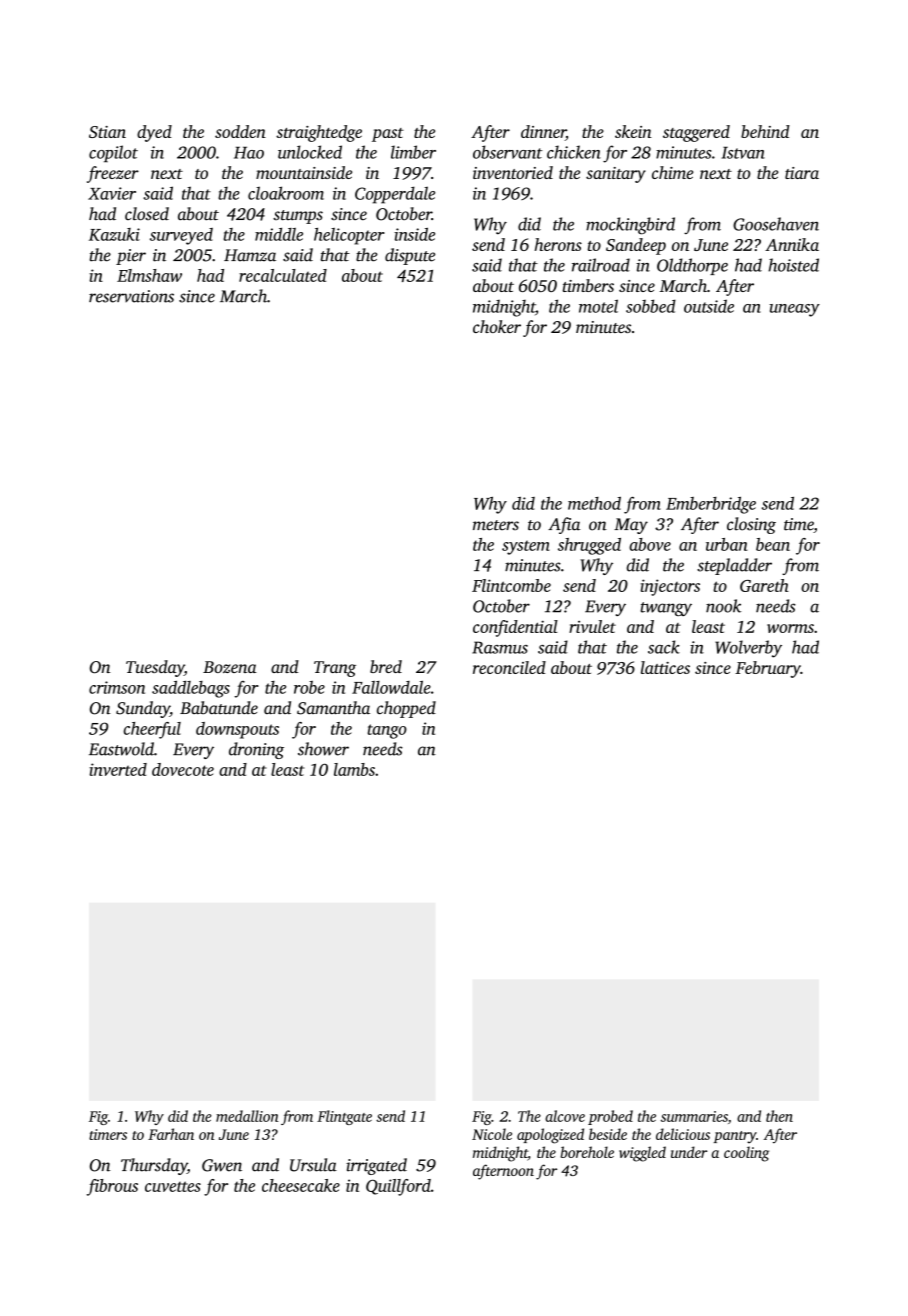  What do you see at coordinates (154, 133) in the image?
I see `dyed` at bounding box center [154, 133].
